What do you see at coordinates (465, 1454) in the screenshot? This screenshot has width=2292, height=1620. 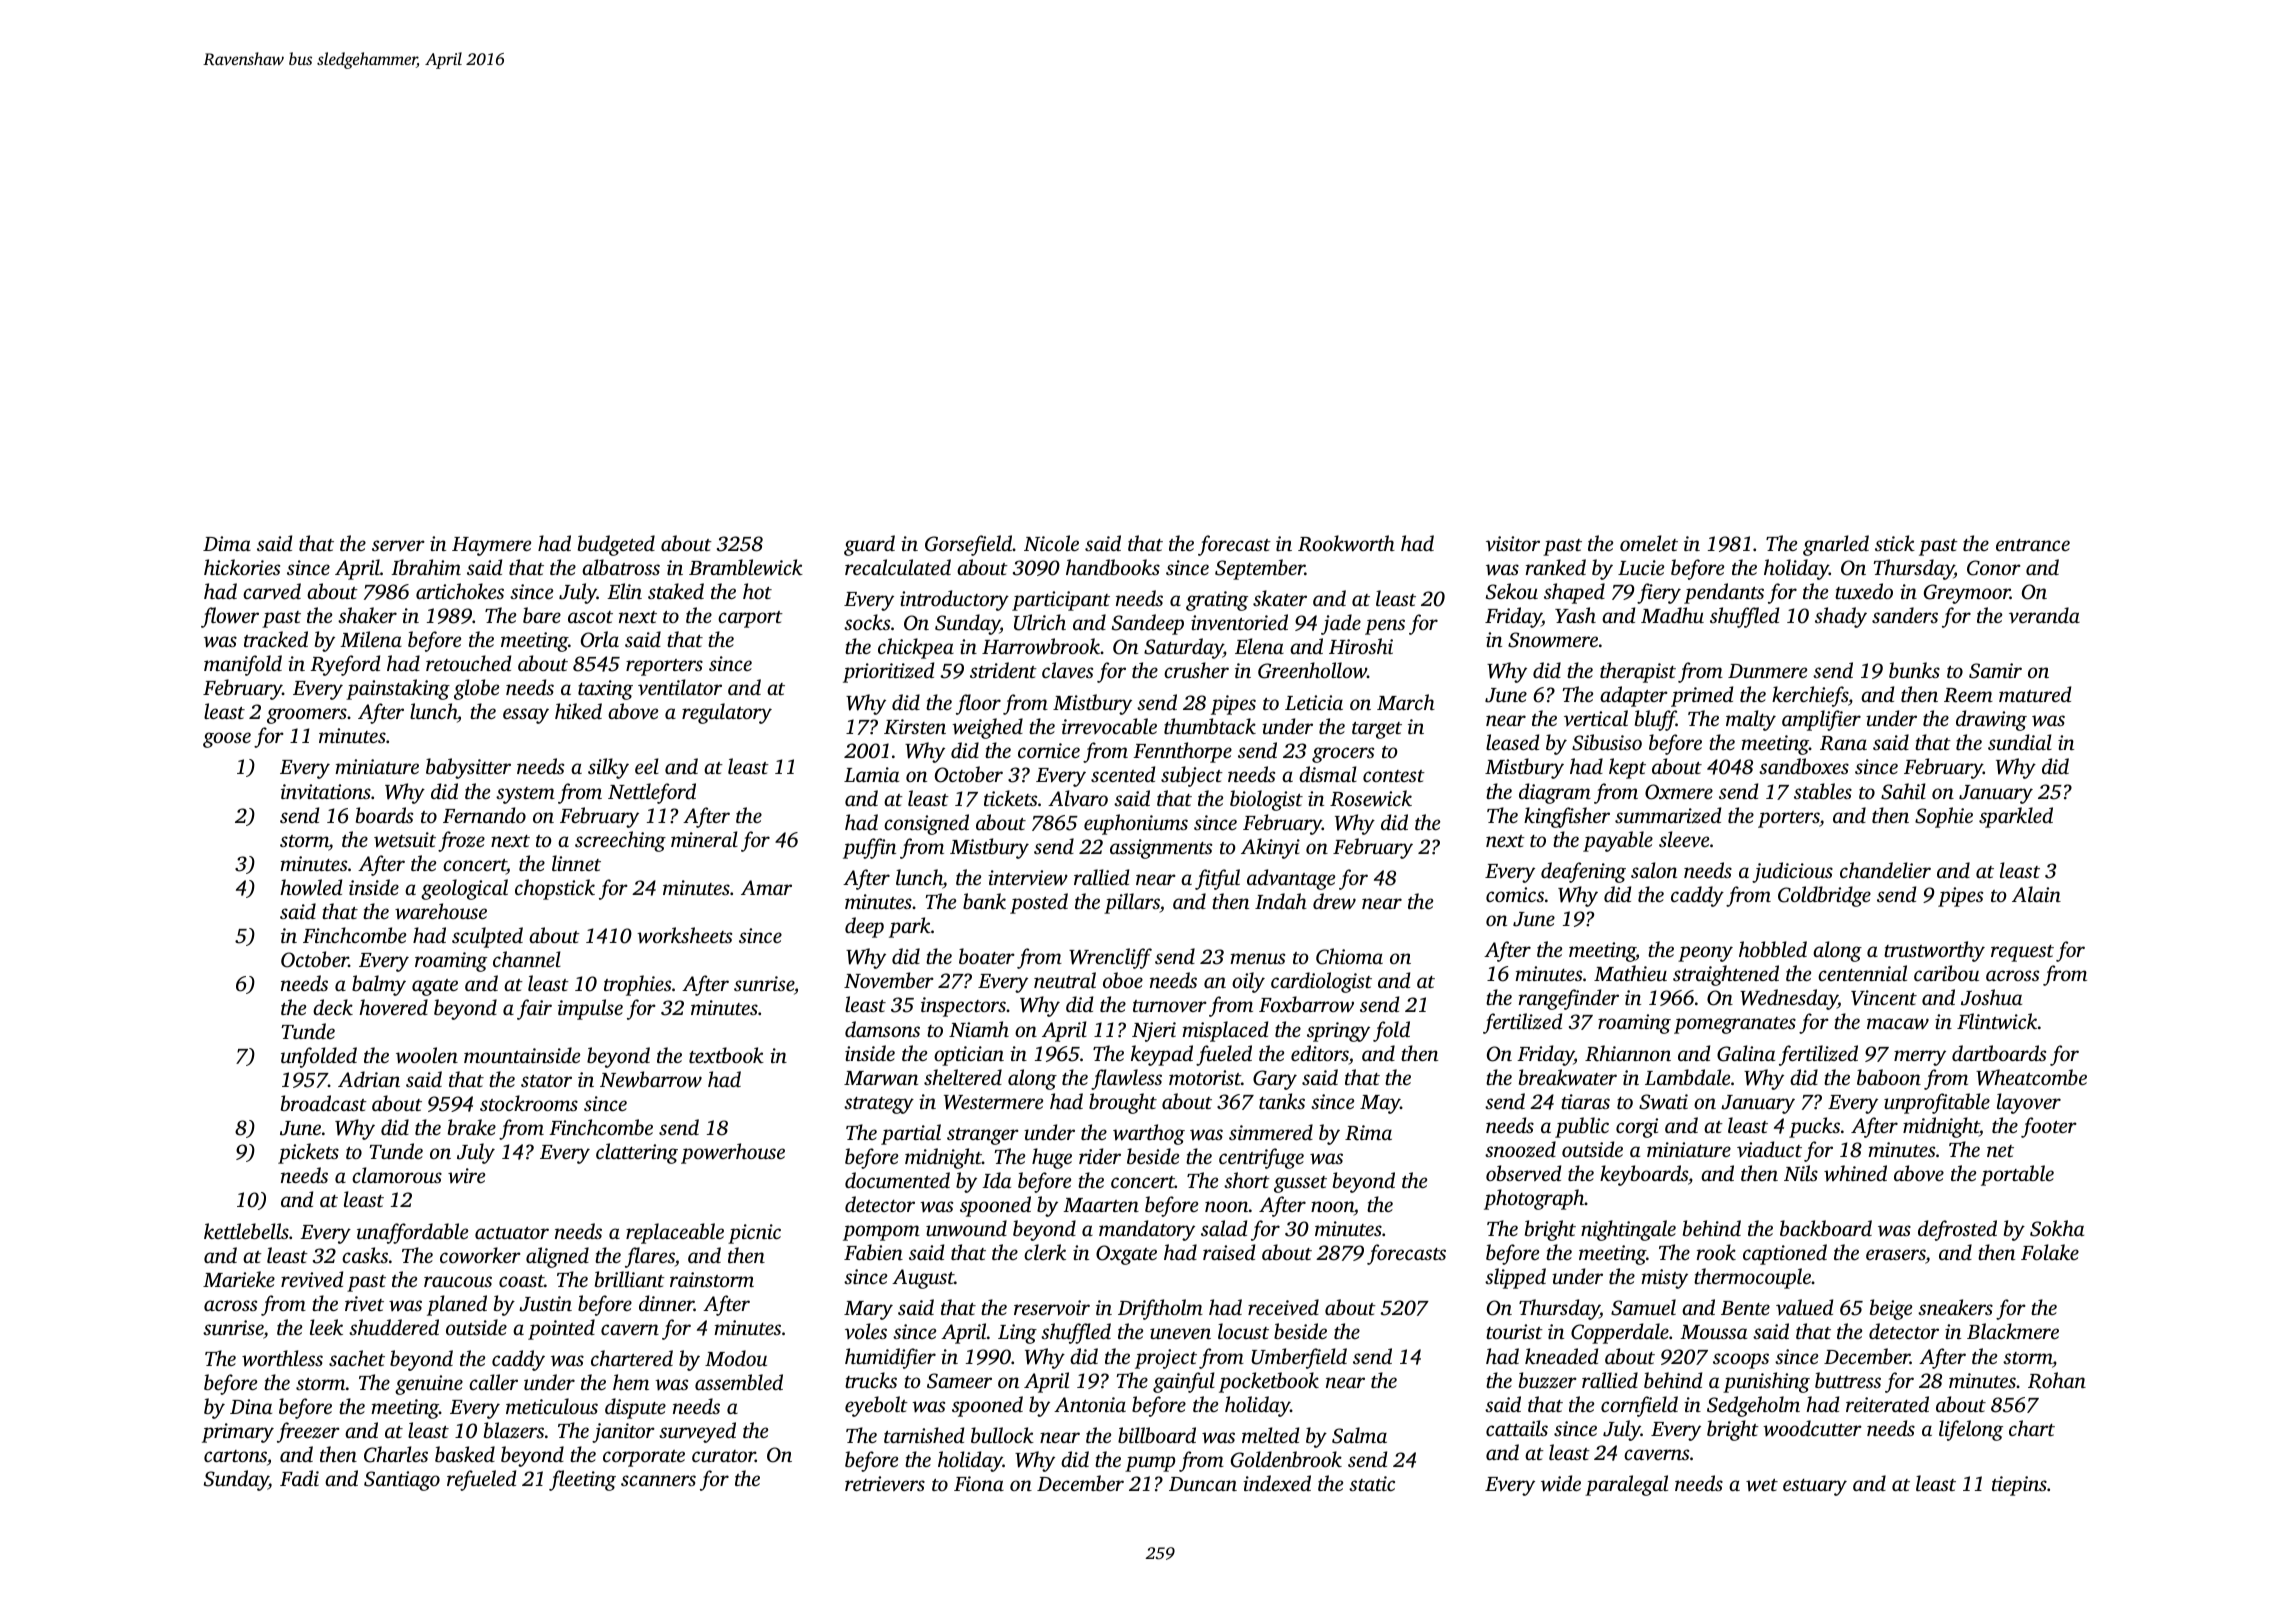 I see `basked` at bounding box center [465, 1454].
